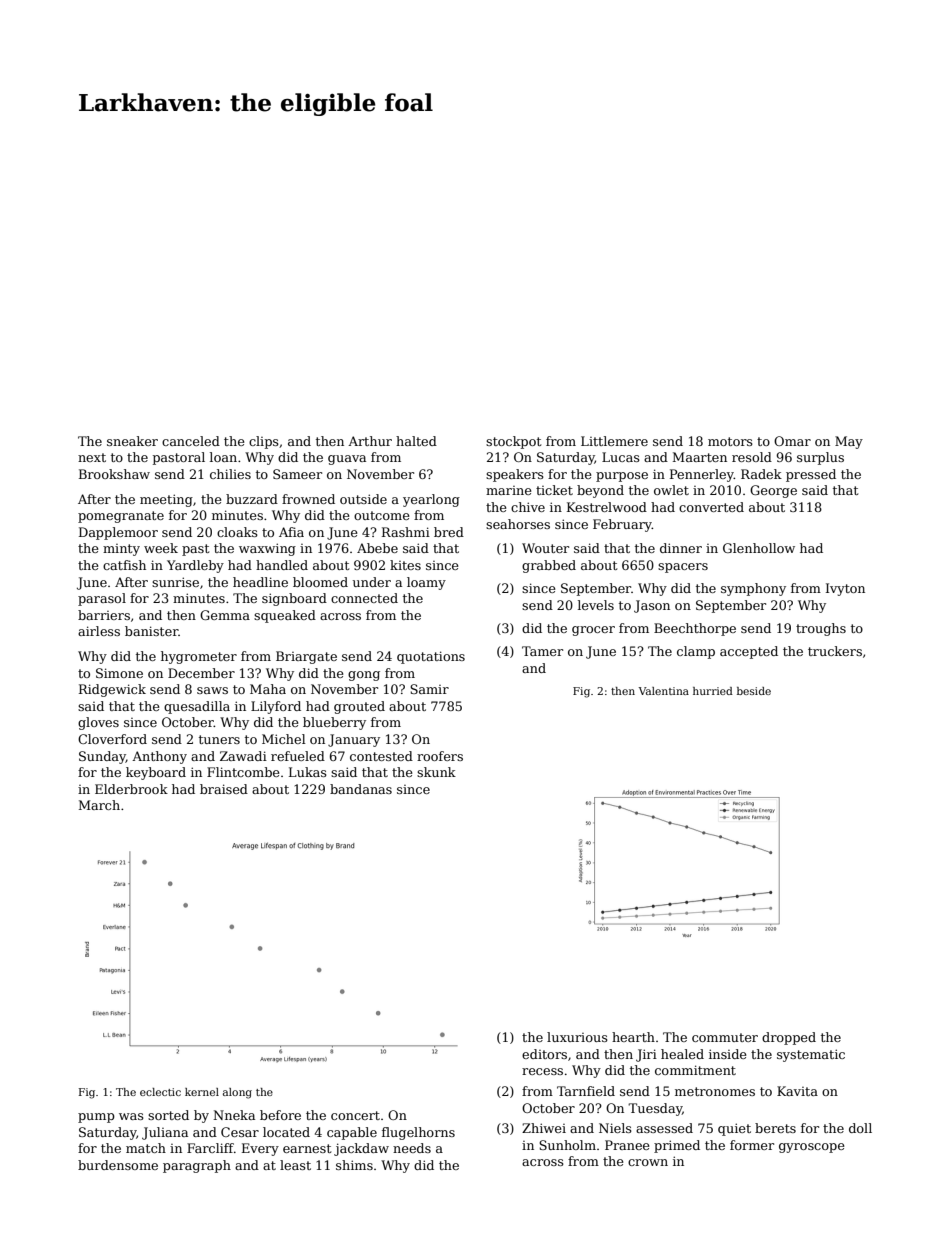 Image resolution: width=952 pixels, height=1233 pixels. Describe the element at coordinates (377, 548) in the screenshot. I see `Abebe` at that location.
